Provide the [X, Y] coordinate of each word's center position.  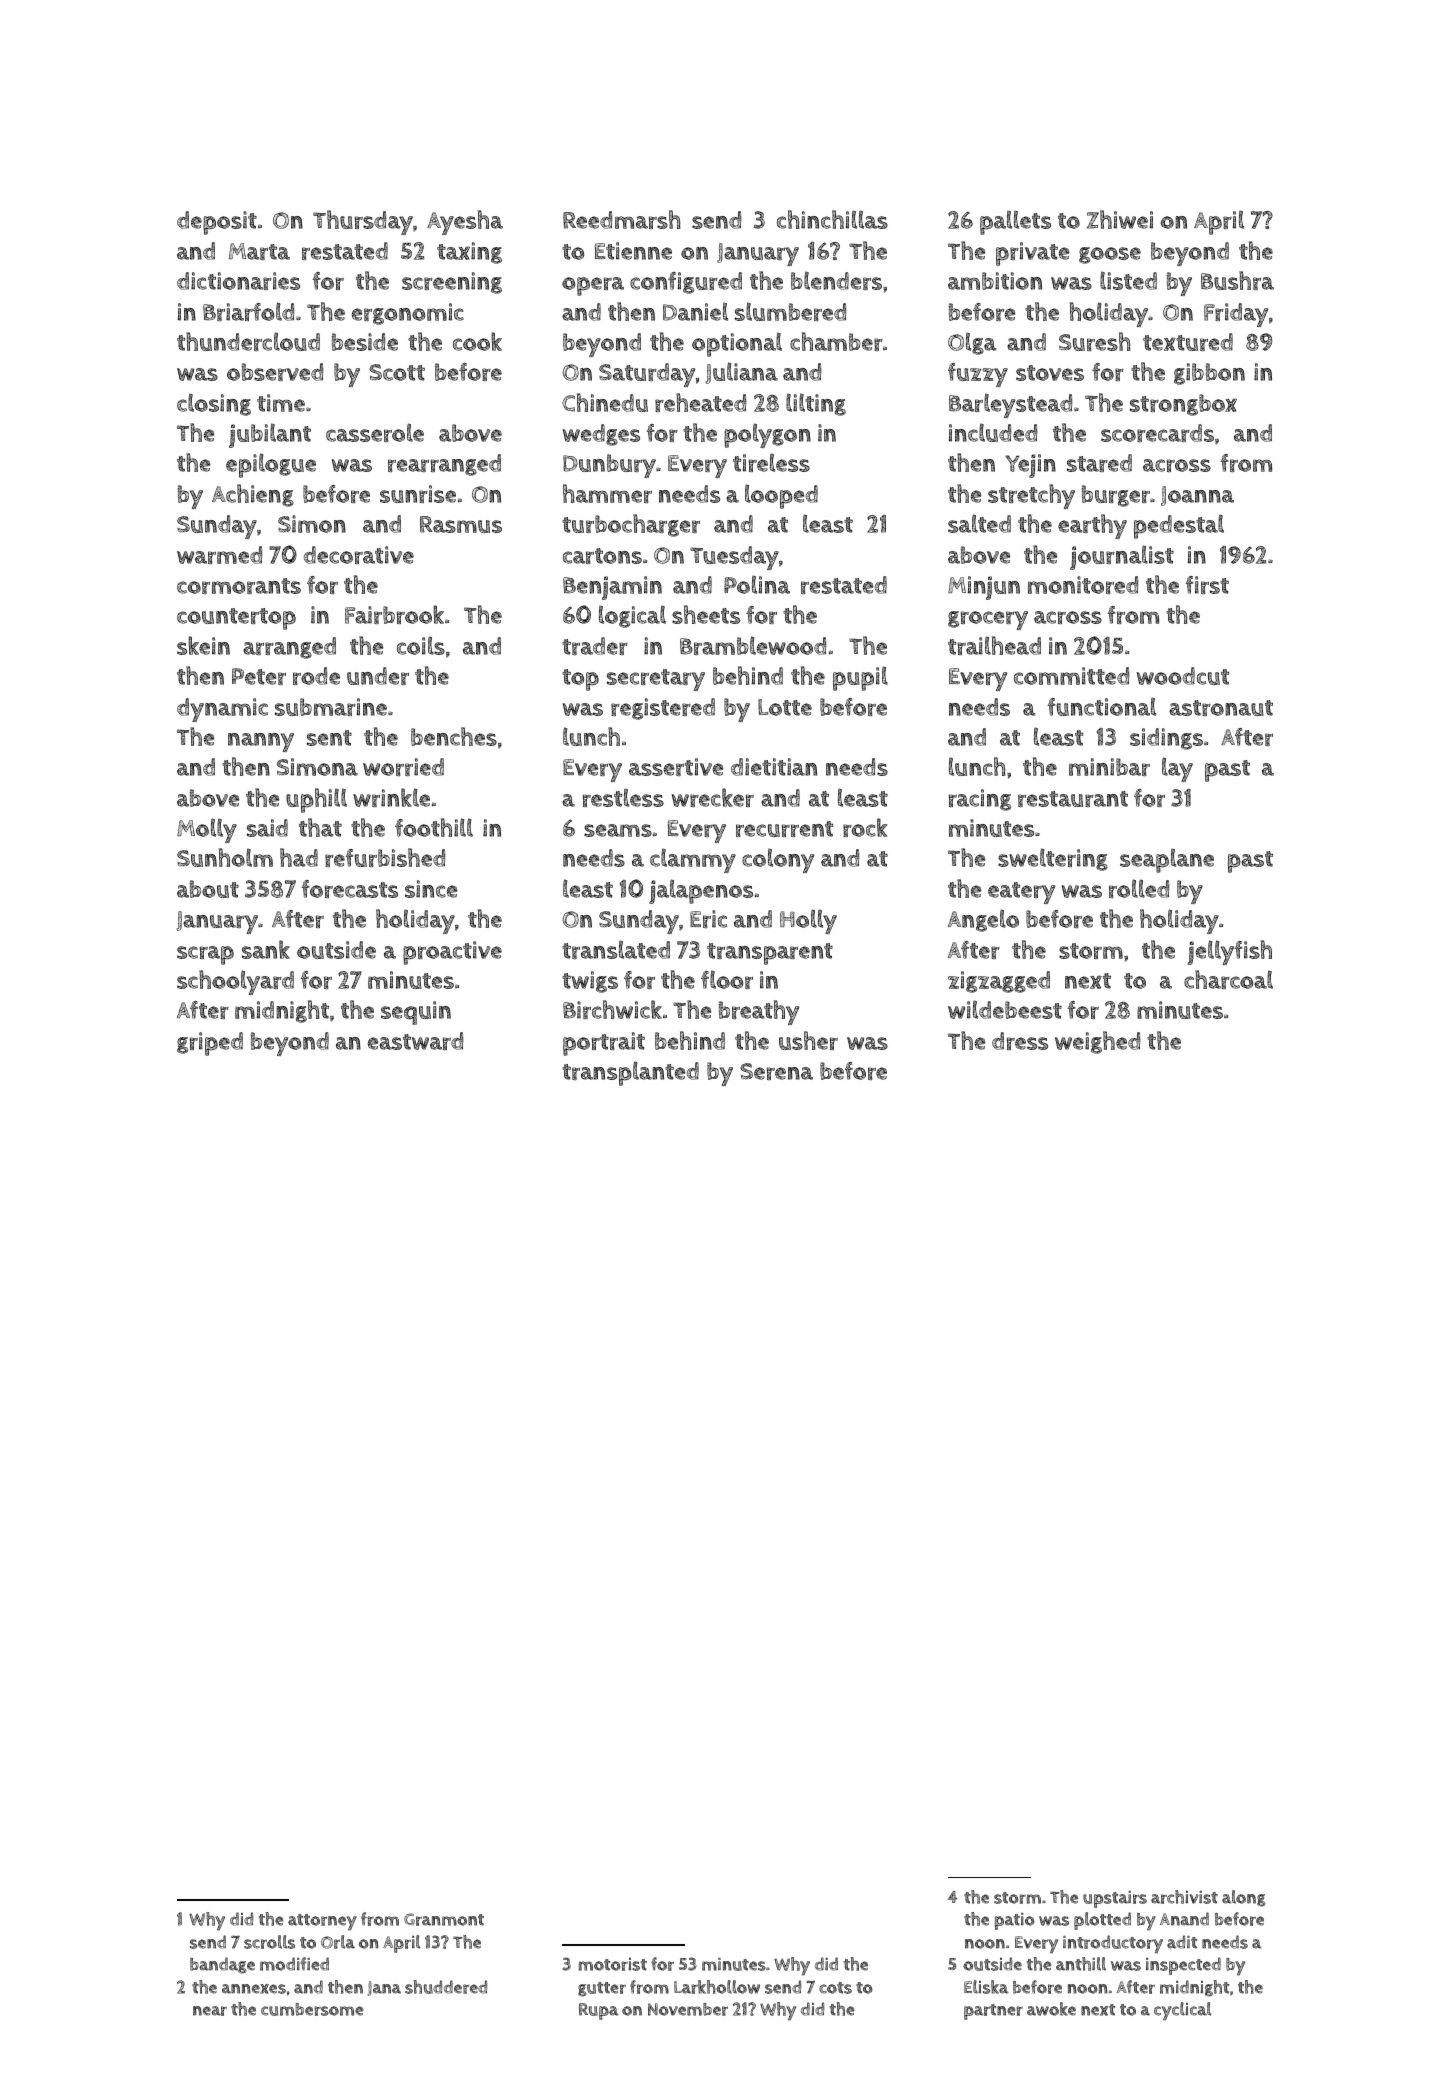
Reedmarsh [621, 219]
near [210, 2011]
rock [865, 827]
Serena [776, 1071]
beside [365, 342]
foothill [434, 827]
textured [1188, 342]
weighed [1097, 1042]
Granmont [444, 1919]
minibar [1109, 767]
